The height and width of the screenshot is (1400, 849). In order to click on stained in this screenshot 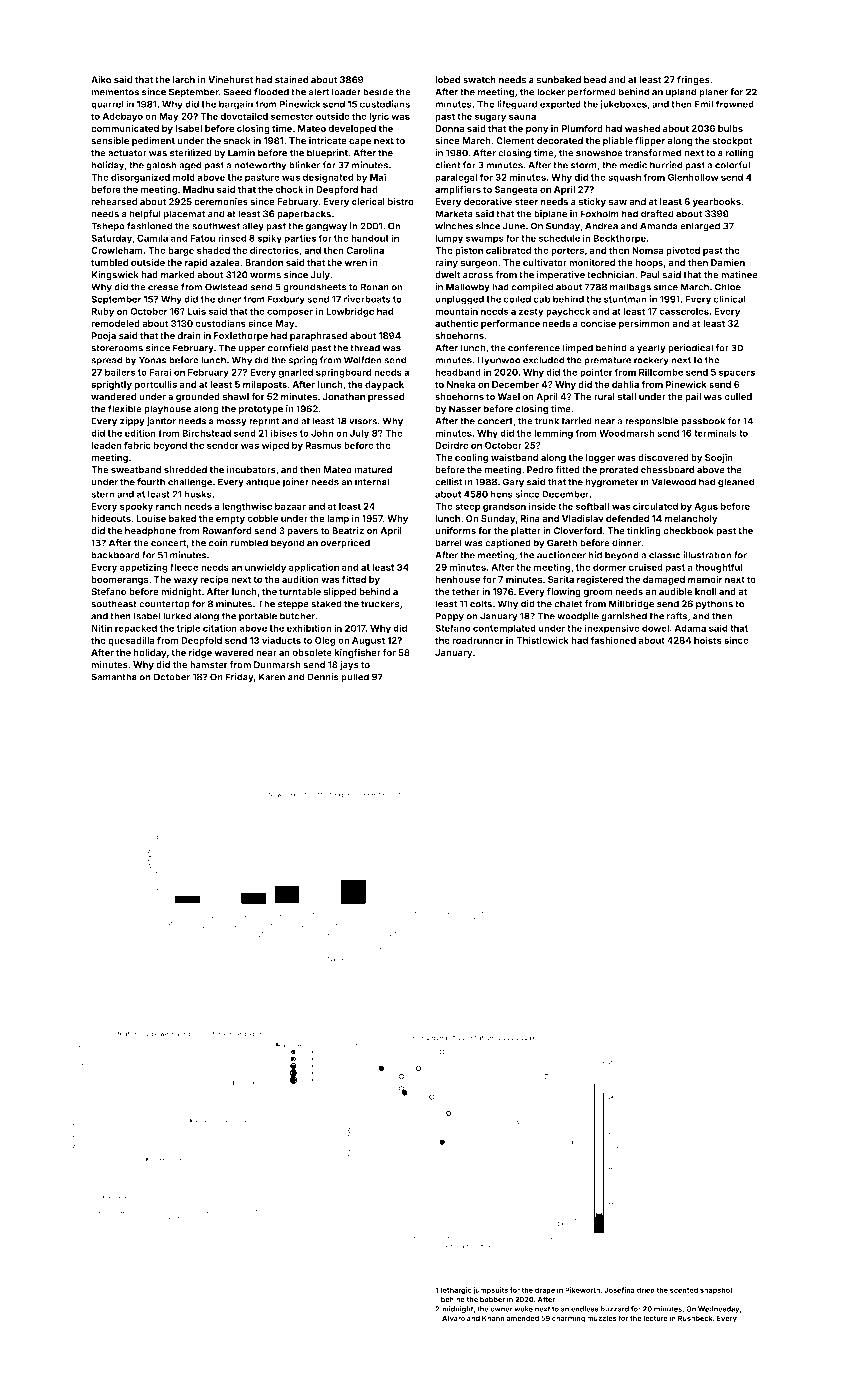, I will do `click(292, 80)`.
